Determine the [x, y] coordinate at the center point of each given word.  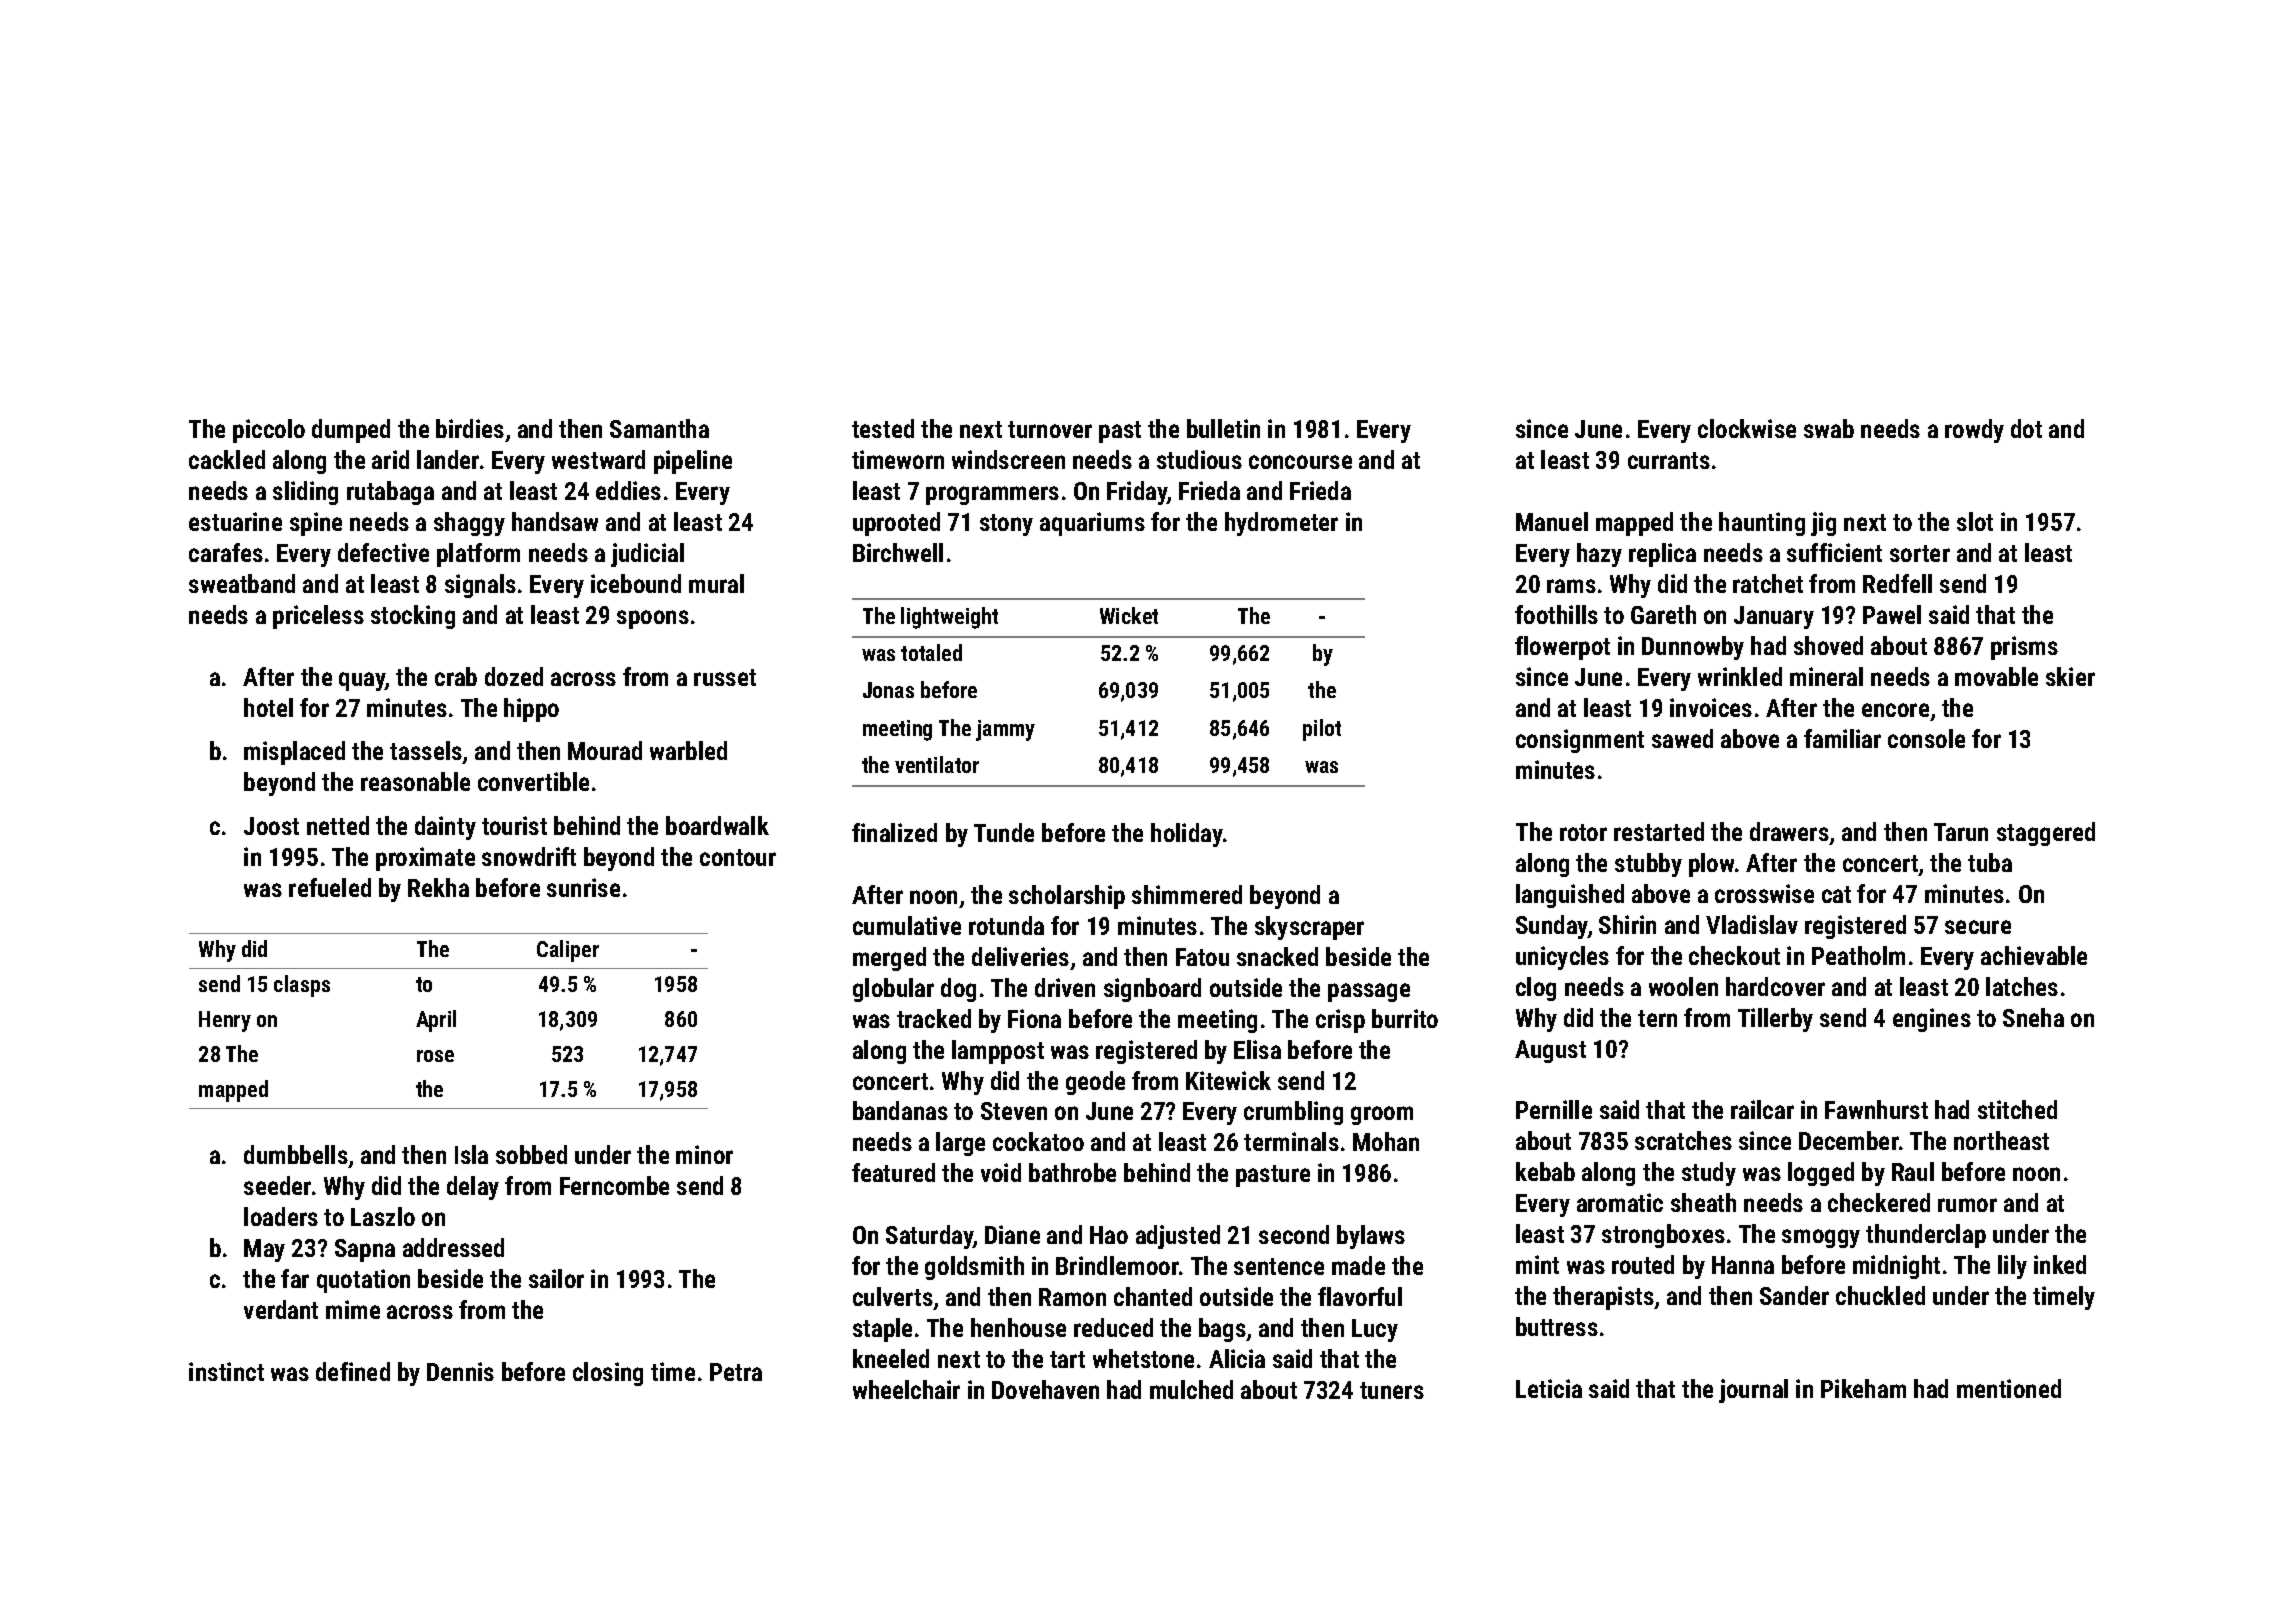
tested [883, 428]
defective [383, 552]
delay [473, 1188]
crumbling [1293, 1113]
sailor [556, 1278]
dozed [514, 676]
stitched [2017, 1109]
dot [2026, 428]
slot [1975, 521]
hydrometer [1281, 524]
